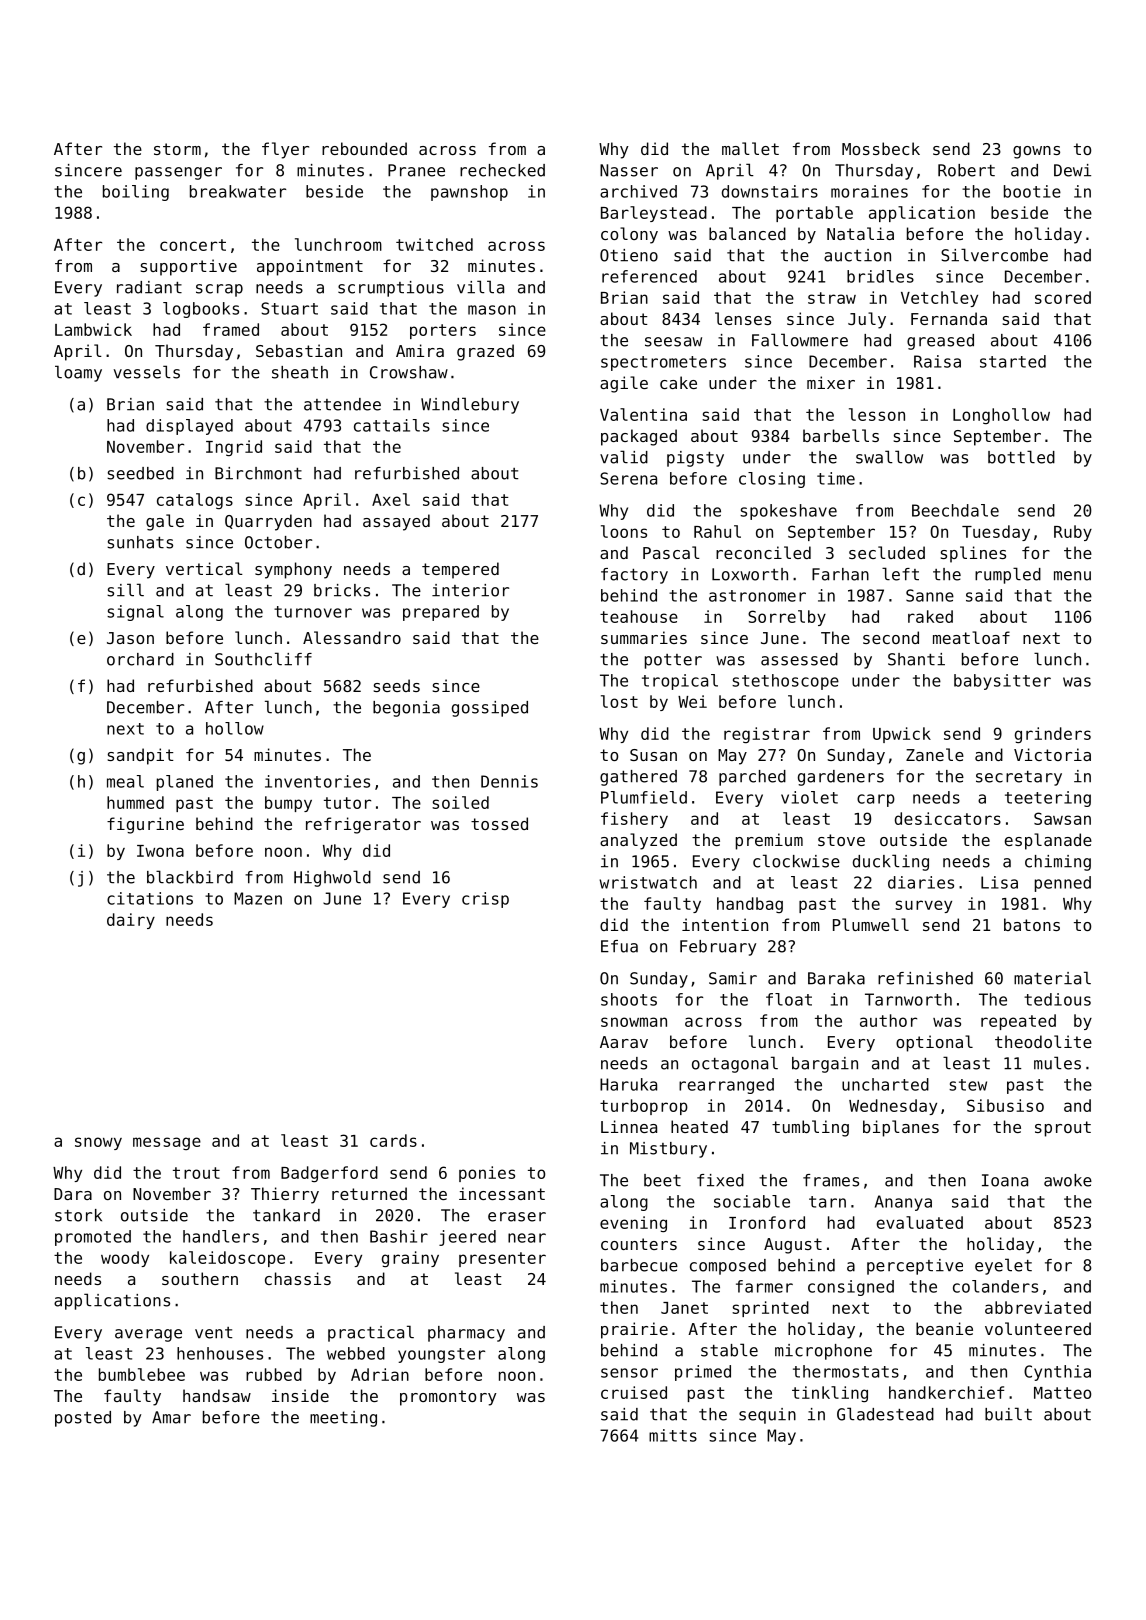 Image resolution: width=1146 pixels, height=1620 pixels. I want to click on mixer, so click(831, 382).
